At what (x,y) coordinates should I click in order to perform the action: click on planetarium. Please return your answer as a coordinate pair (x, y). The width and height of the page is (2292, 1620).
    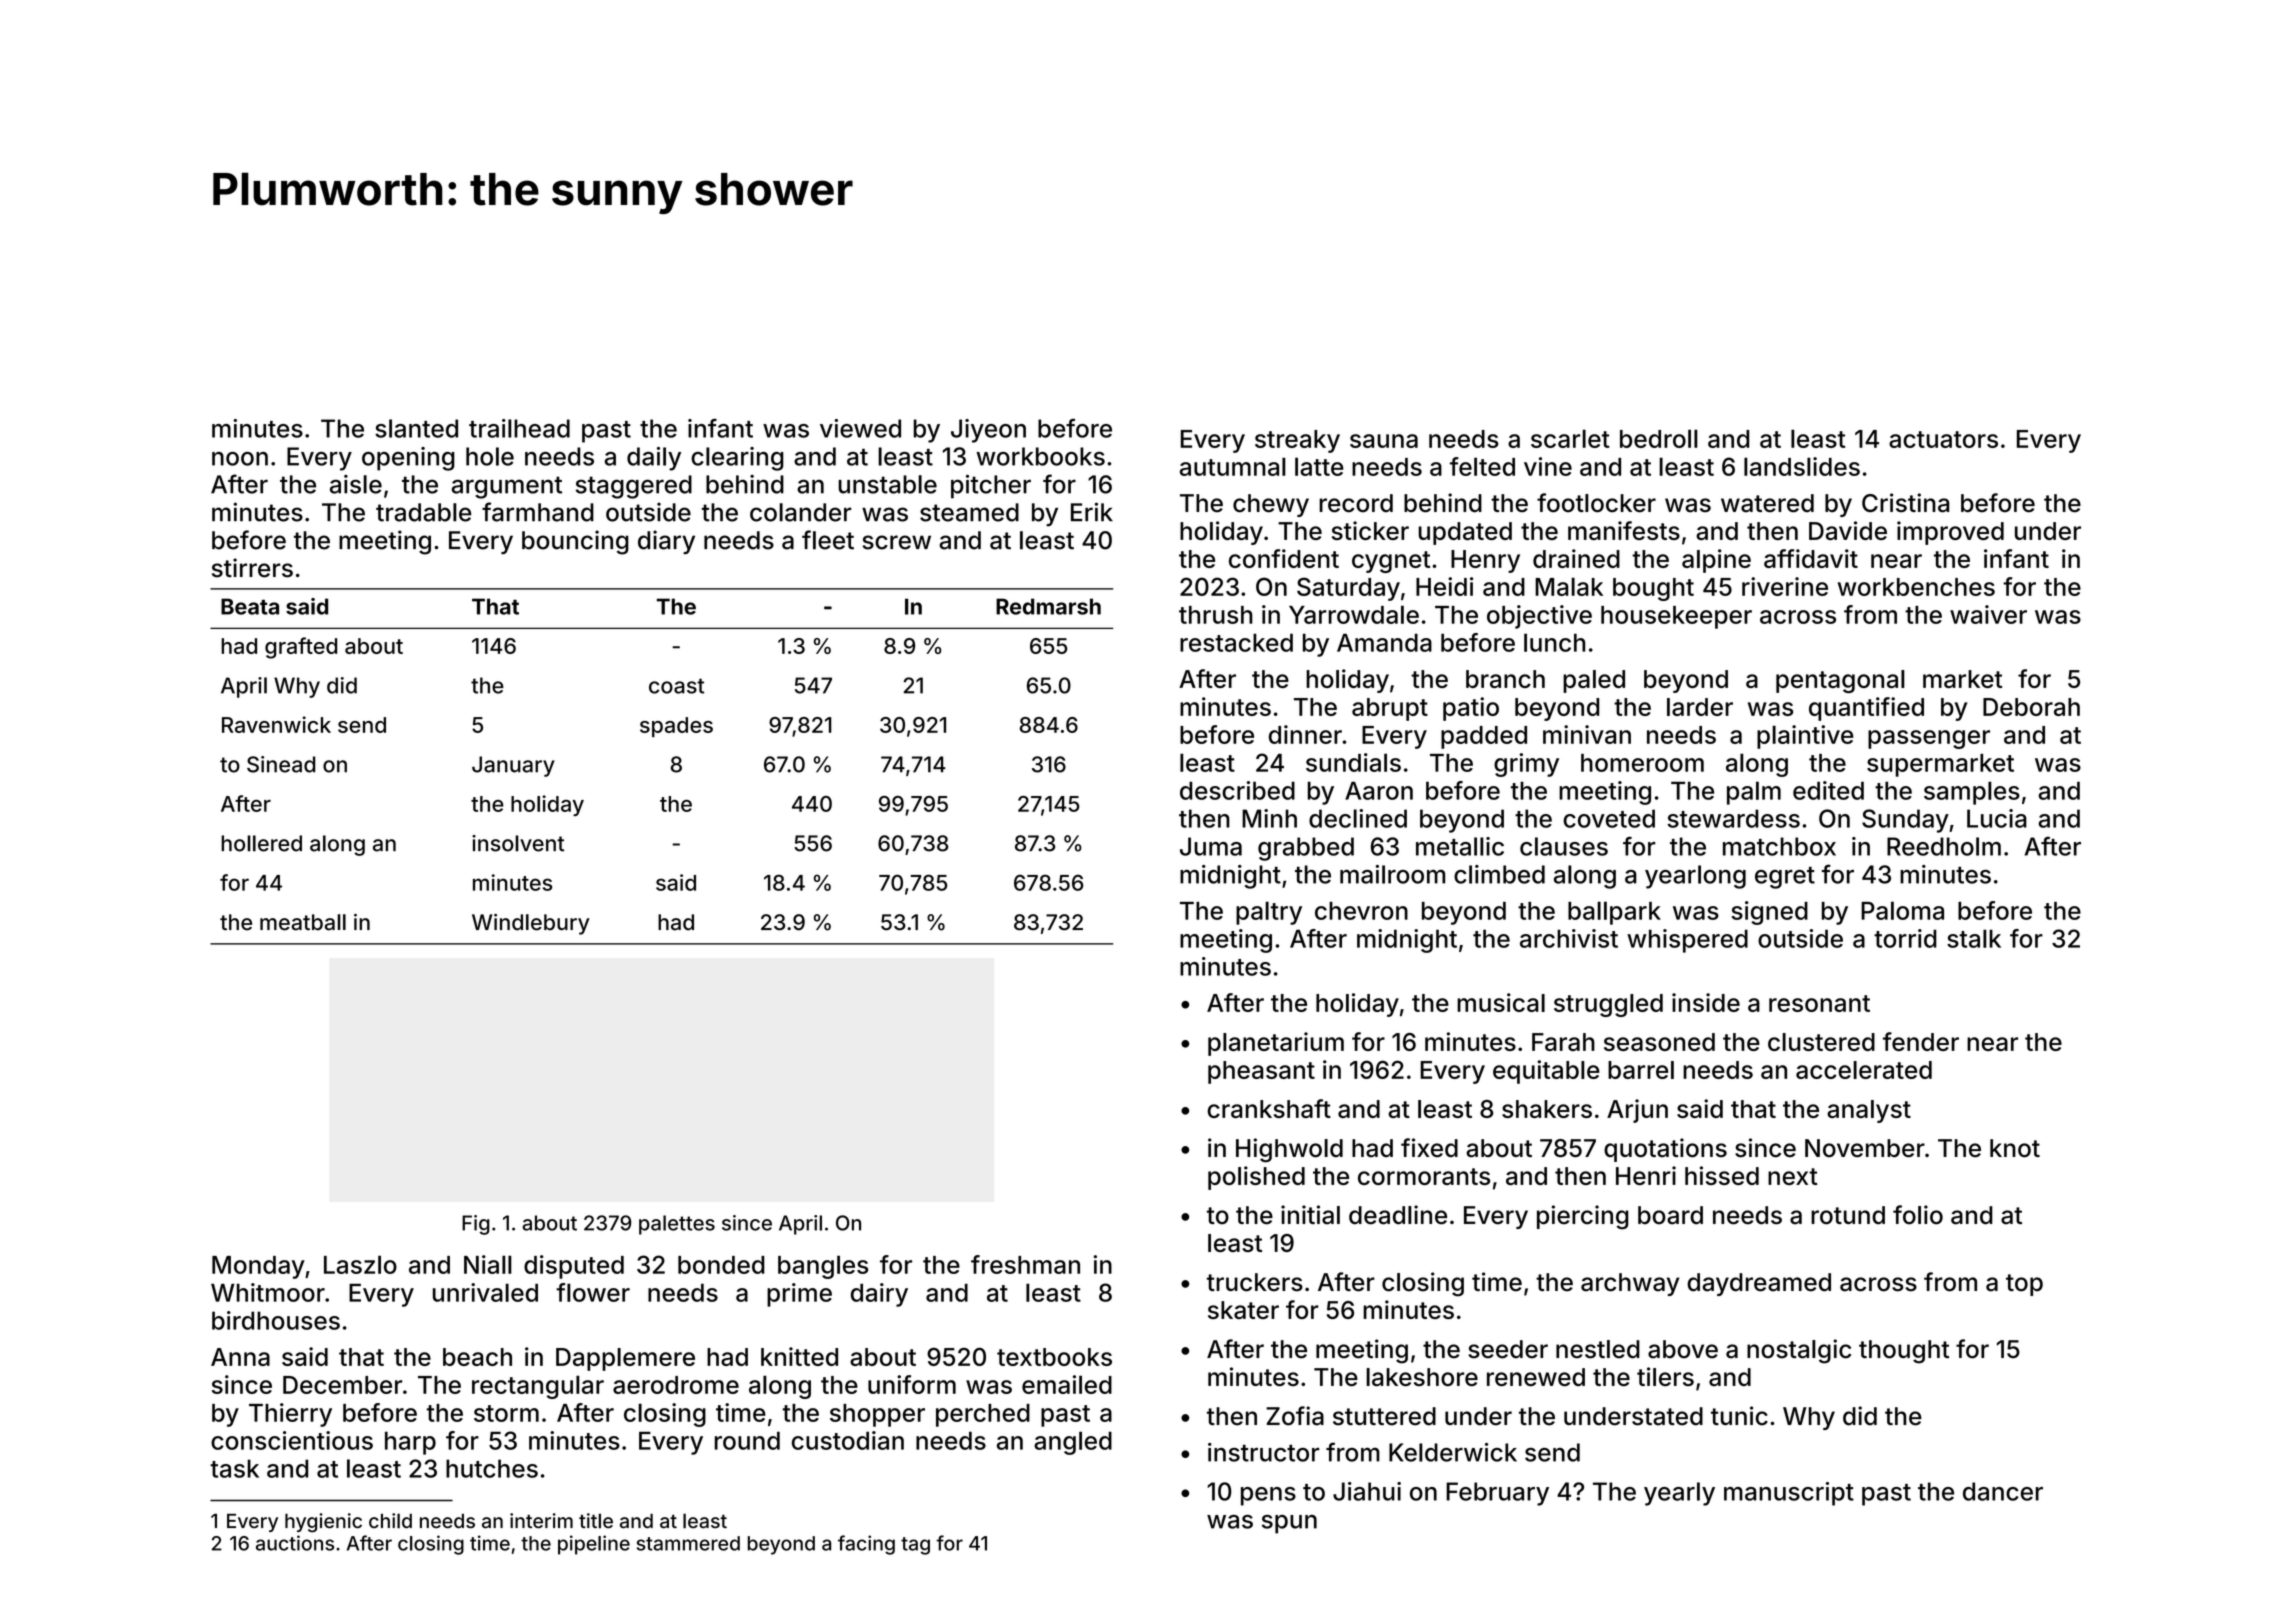
    Looking at the image, I should click on (1276, 1044).
